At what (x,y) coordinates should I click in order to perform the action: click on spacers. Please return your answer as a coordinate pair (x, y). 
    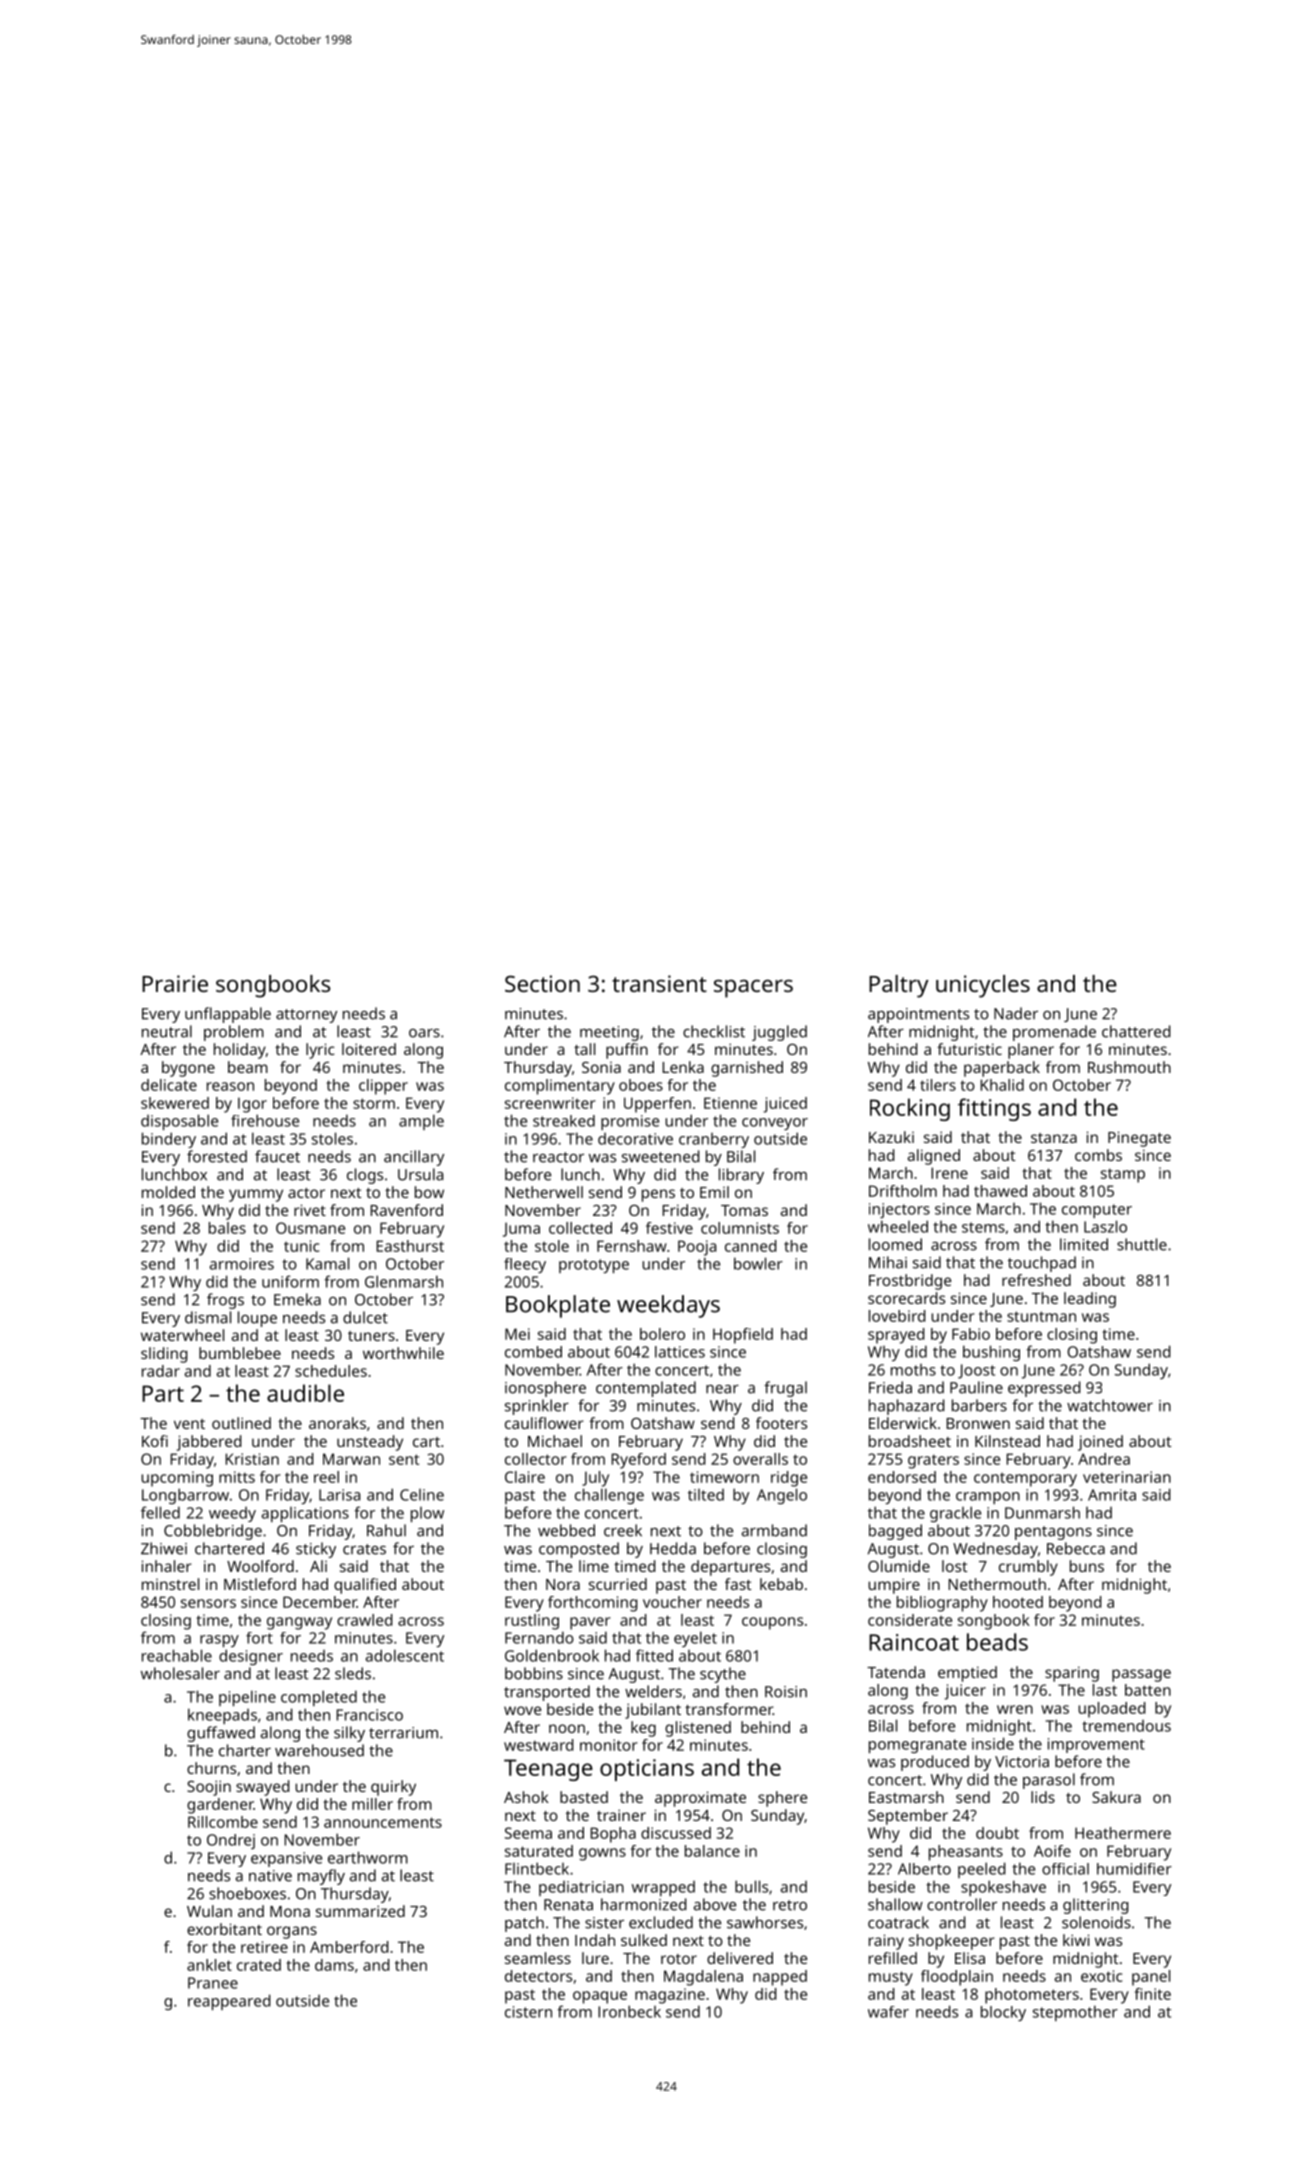
    Looking at the image, I should click on (753, 988).
